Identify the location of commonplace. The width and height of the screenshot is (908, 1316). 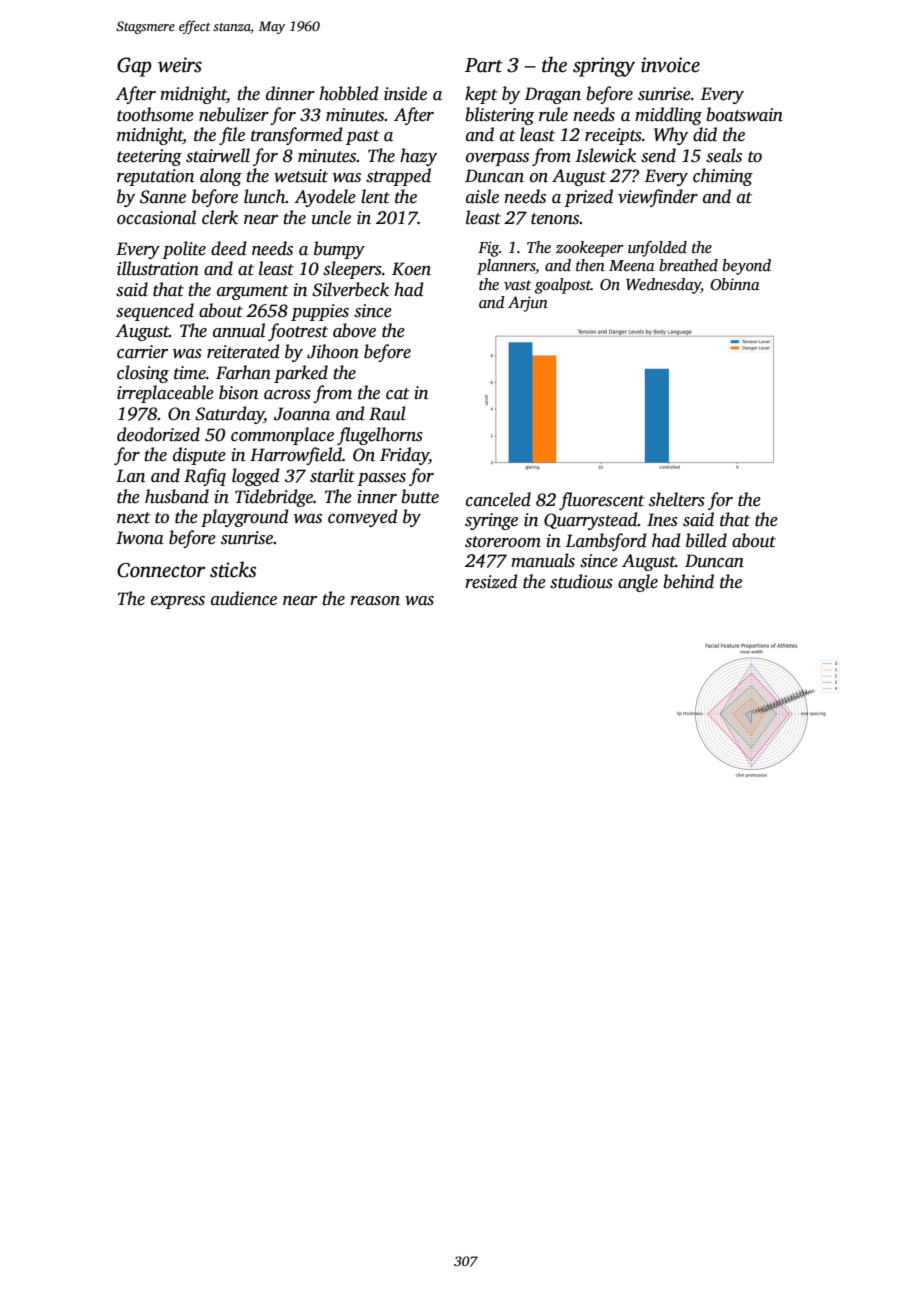
(282, 436).
